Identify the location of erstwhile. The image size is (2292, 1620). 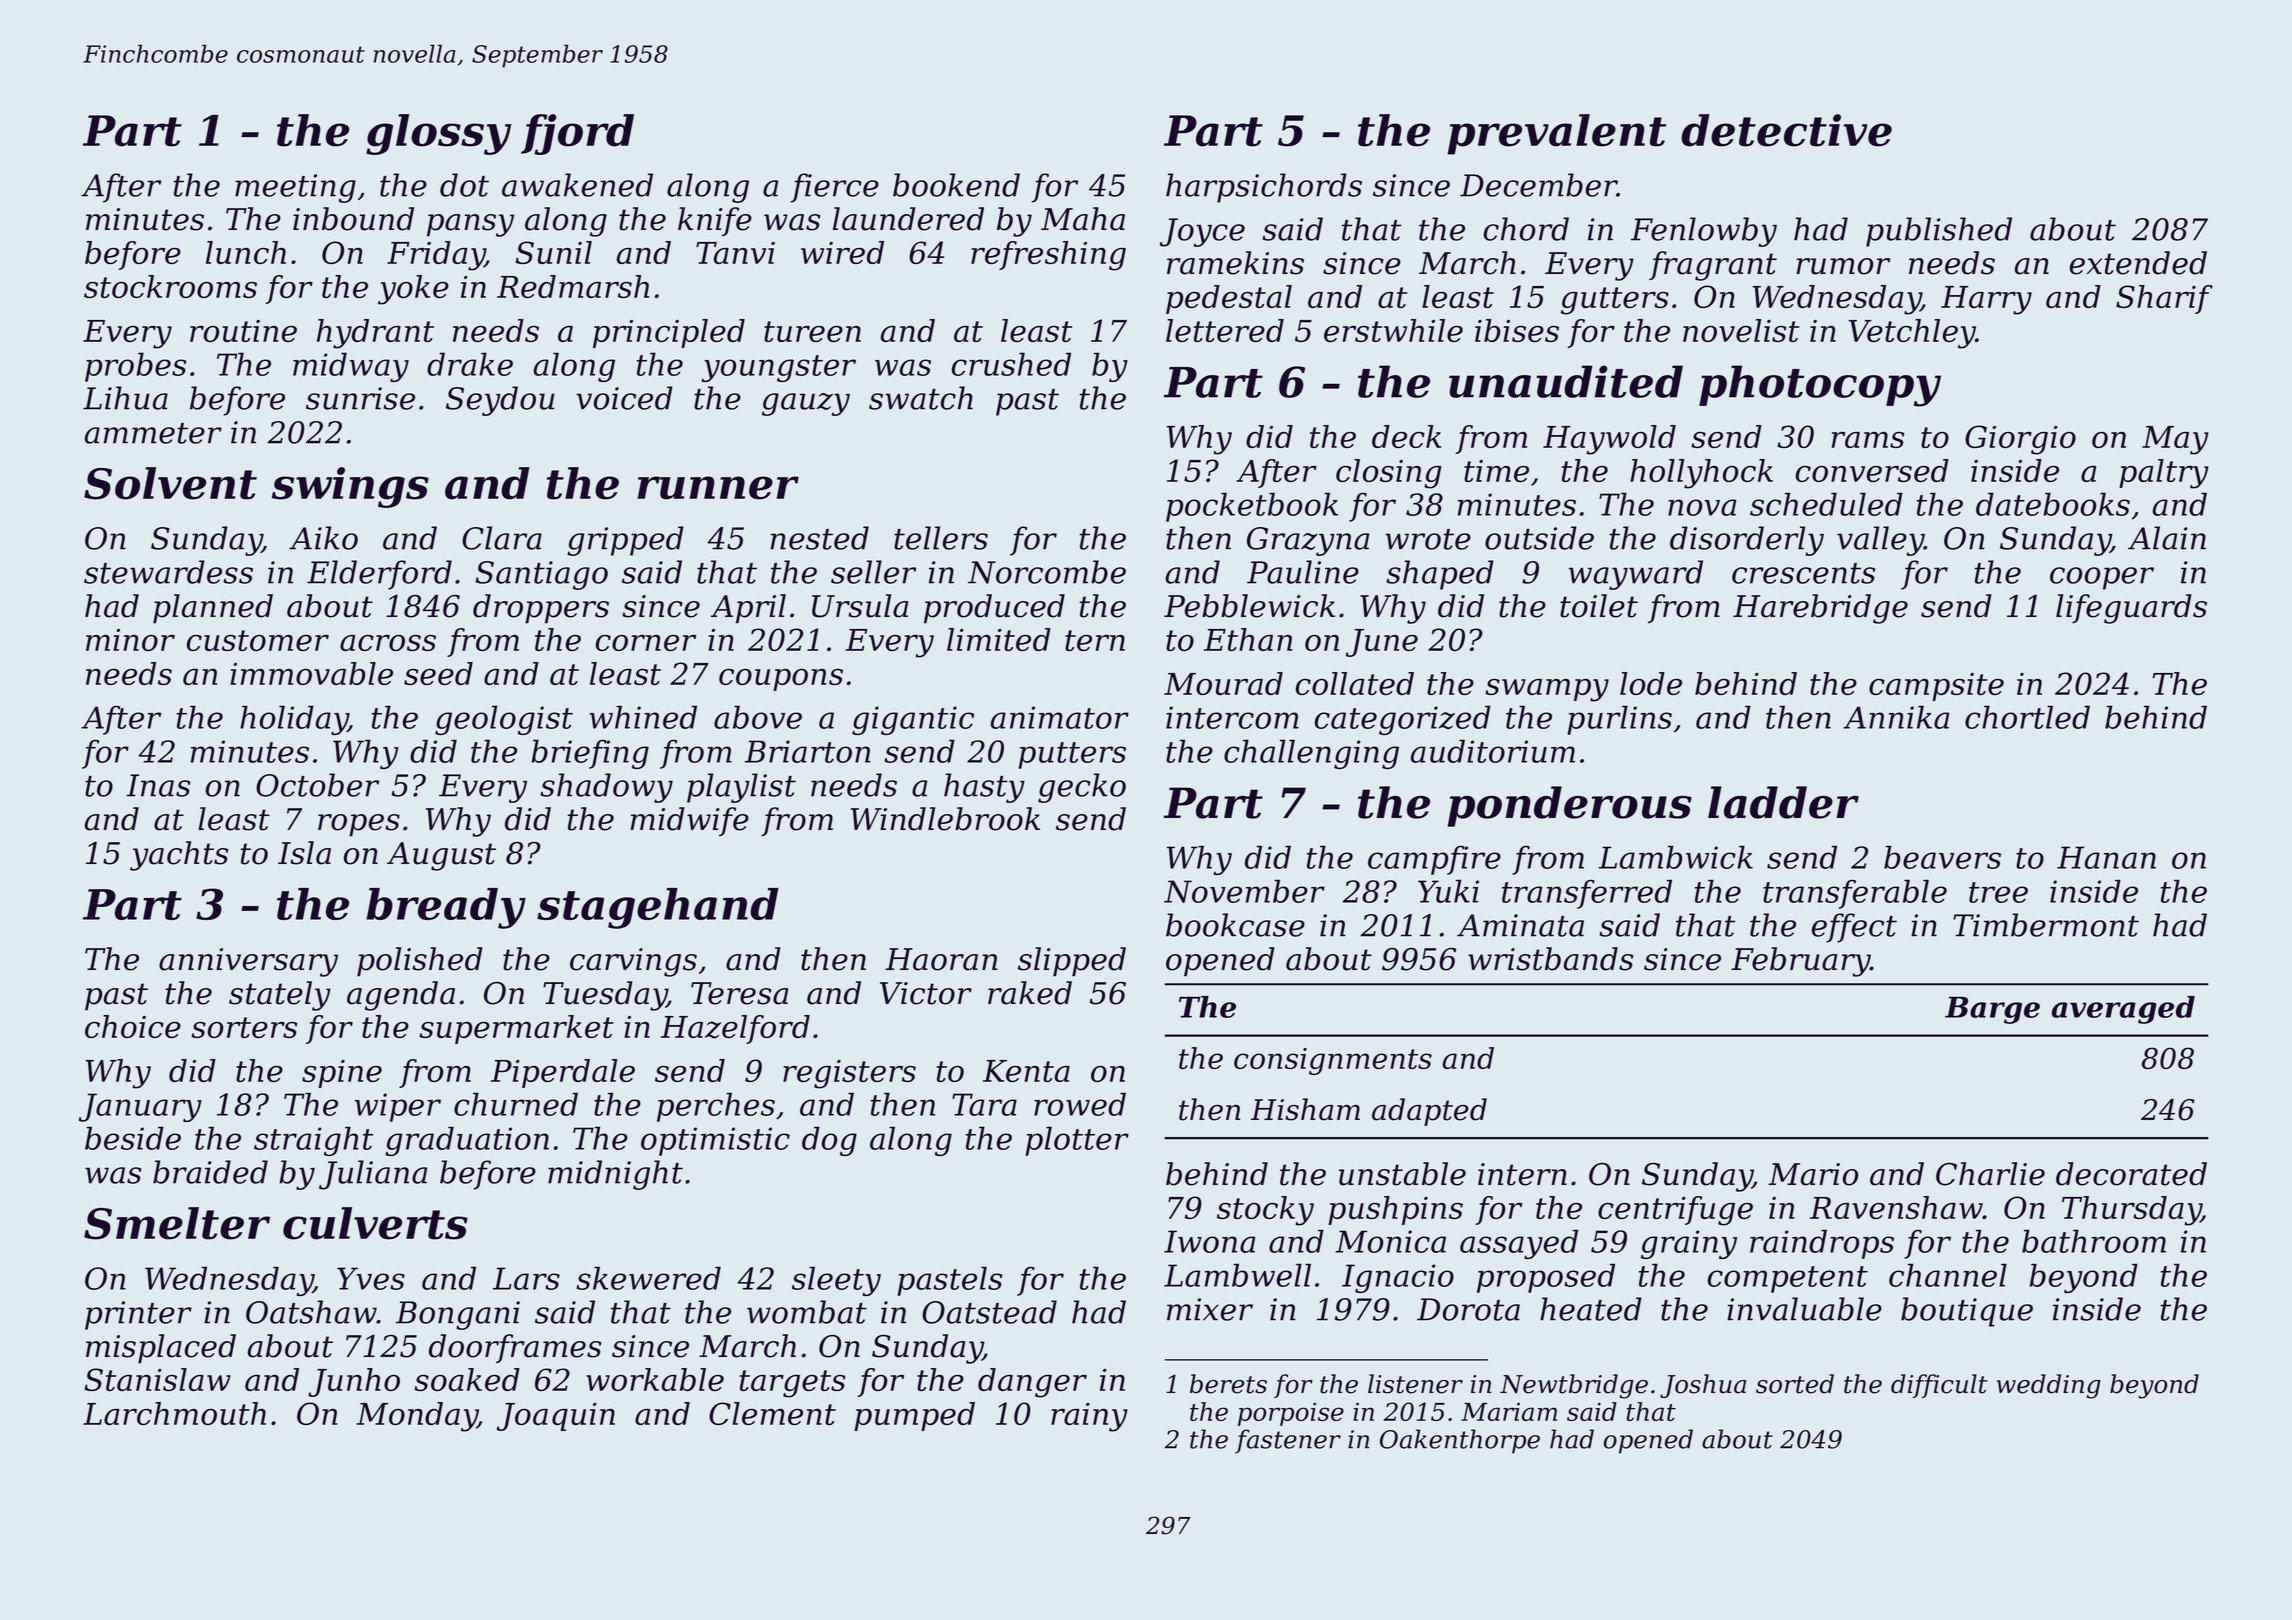
(1393, 330).
